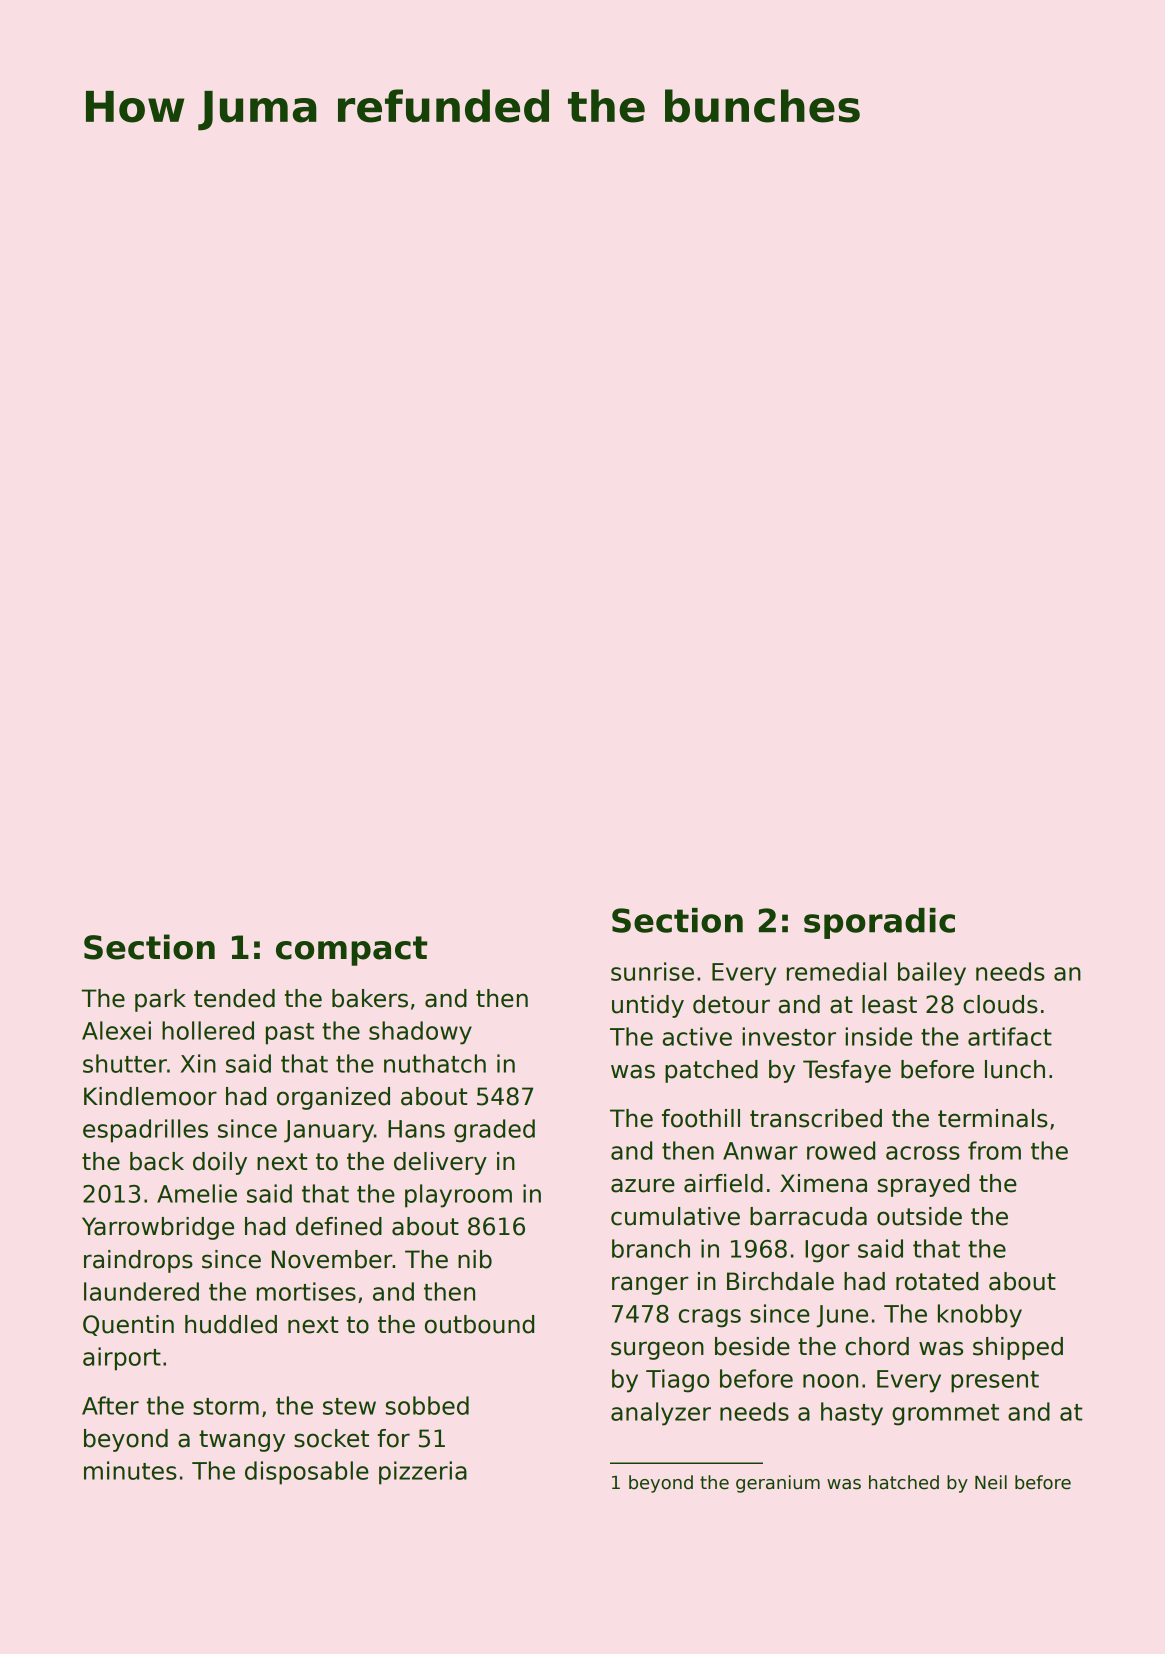  What do you see at coordinates (423, 1473) in the document?
I see `pizzeria` at bounding box center [423, 1473].
